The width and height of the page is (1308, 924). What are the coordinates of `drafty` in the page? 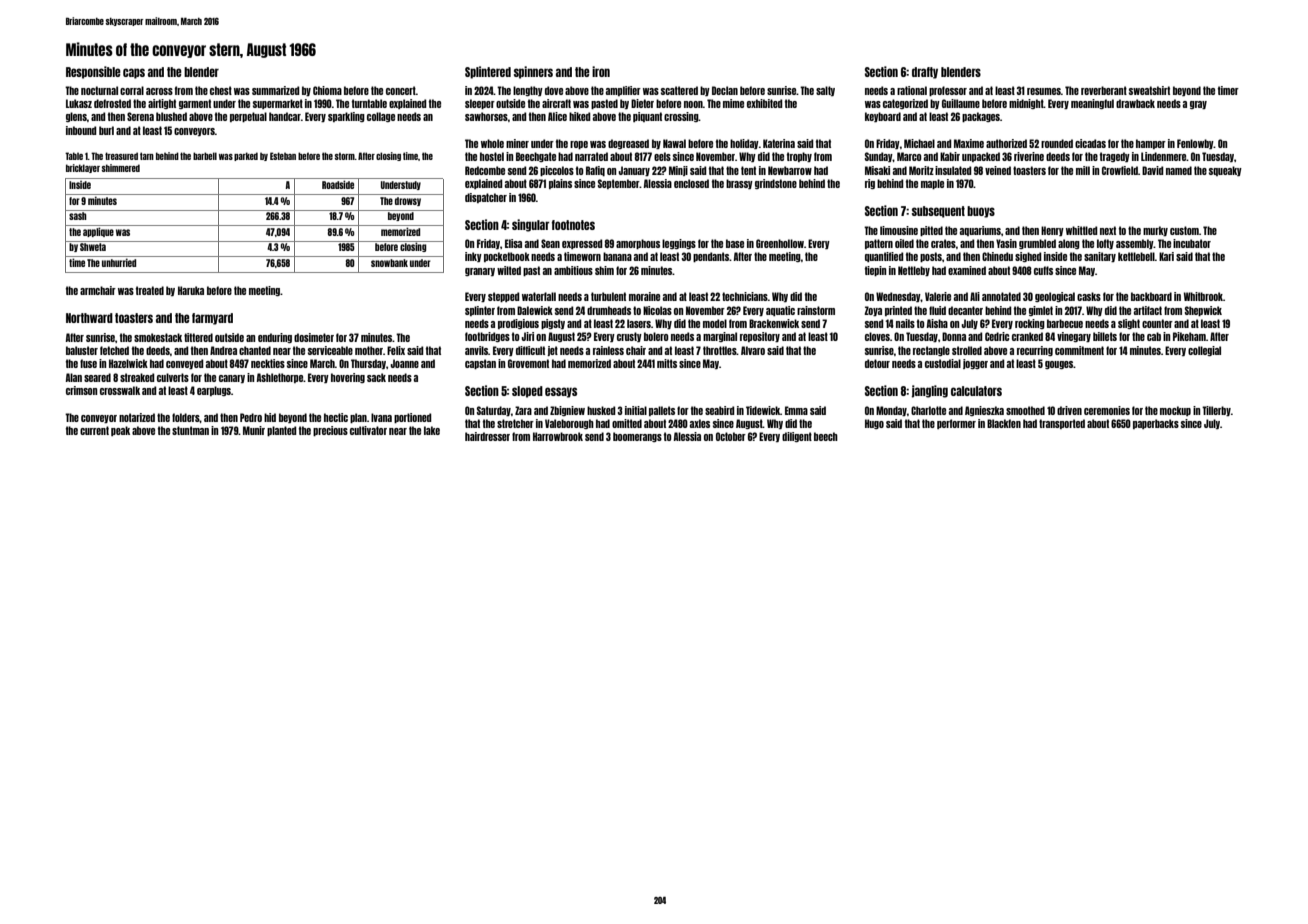 It's located at (925, 73).
